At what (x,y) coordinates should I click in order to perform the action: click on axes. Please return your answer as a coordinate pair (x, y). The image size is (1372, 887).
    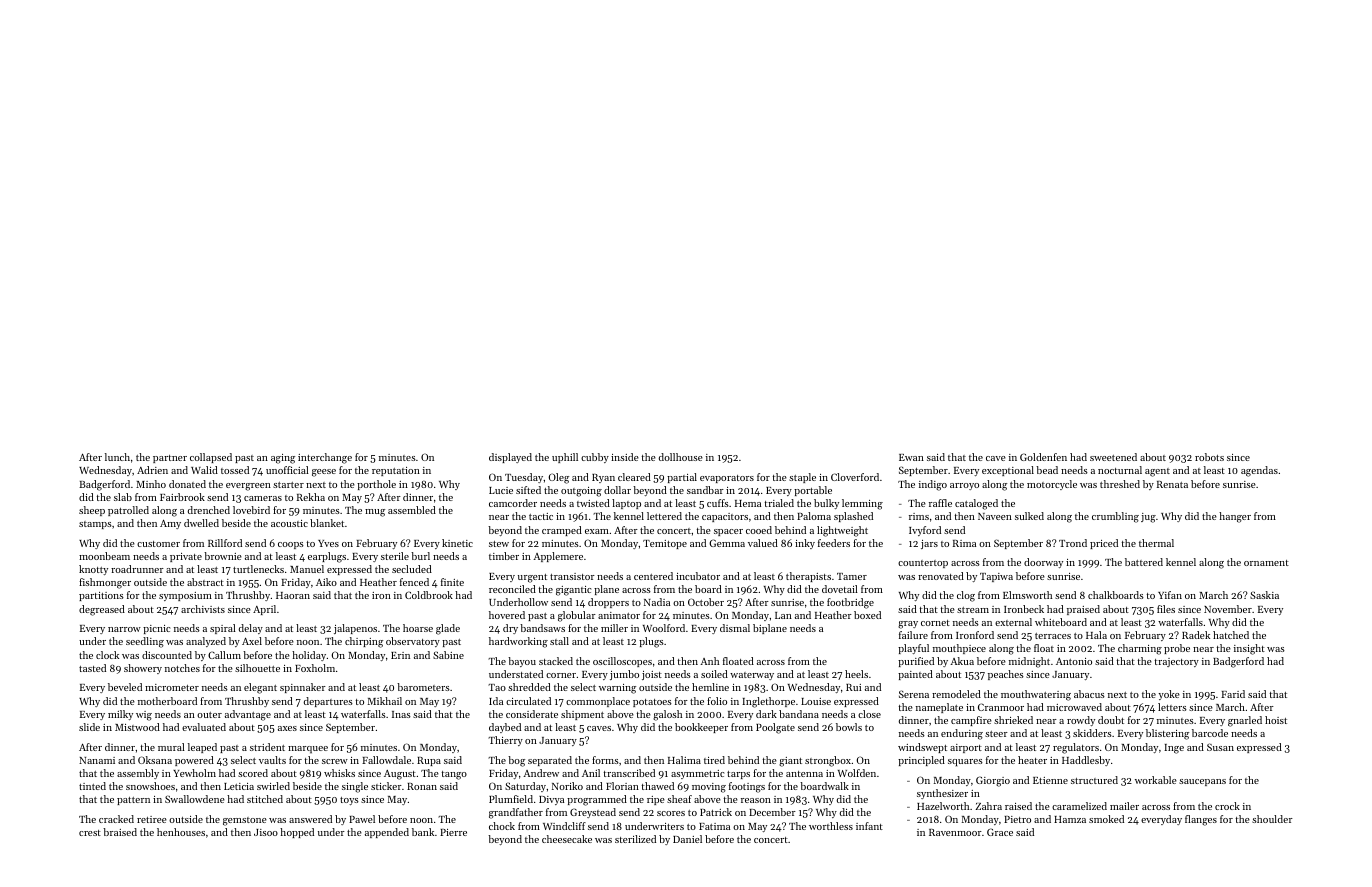
    Looking at the image, I should click on (287, 728).
